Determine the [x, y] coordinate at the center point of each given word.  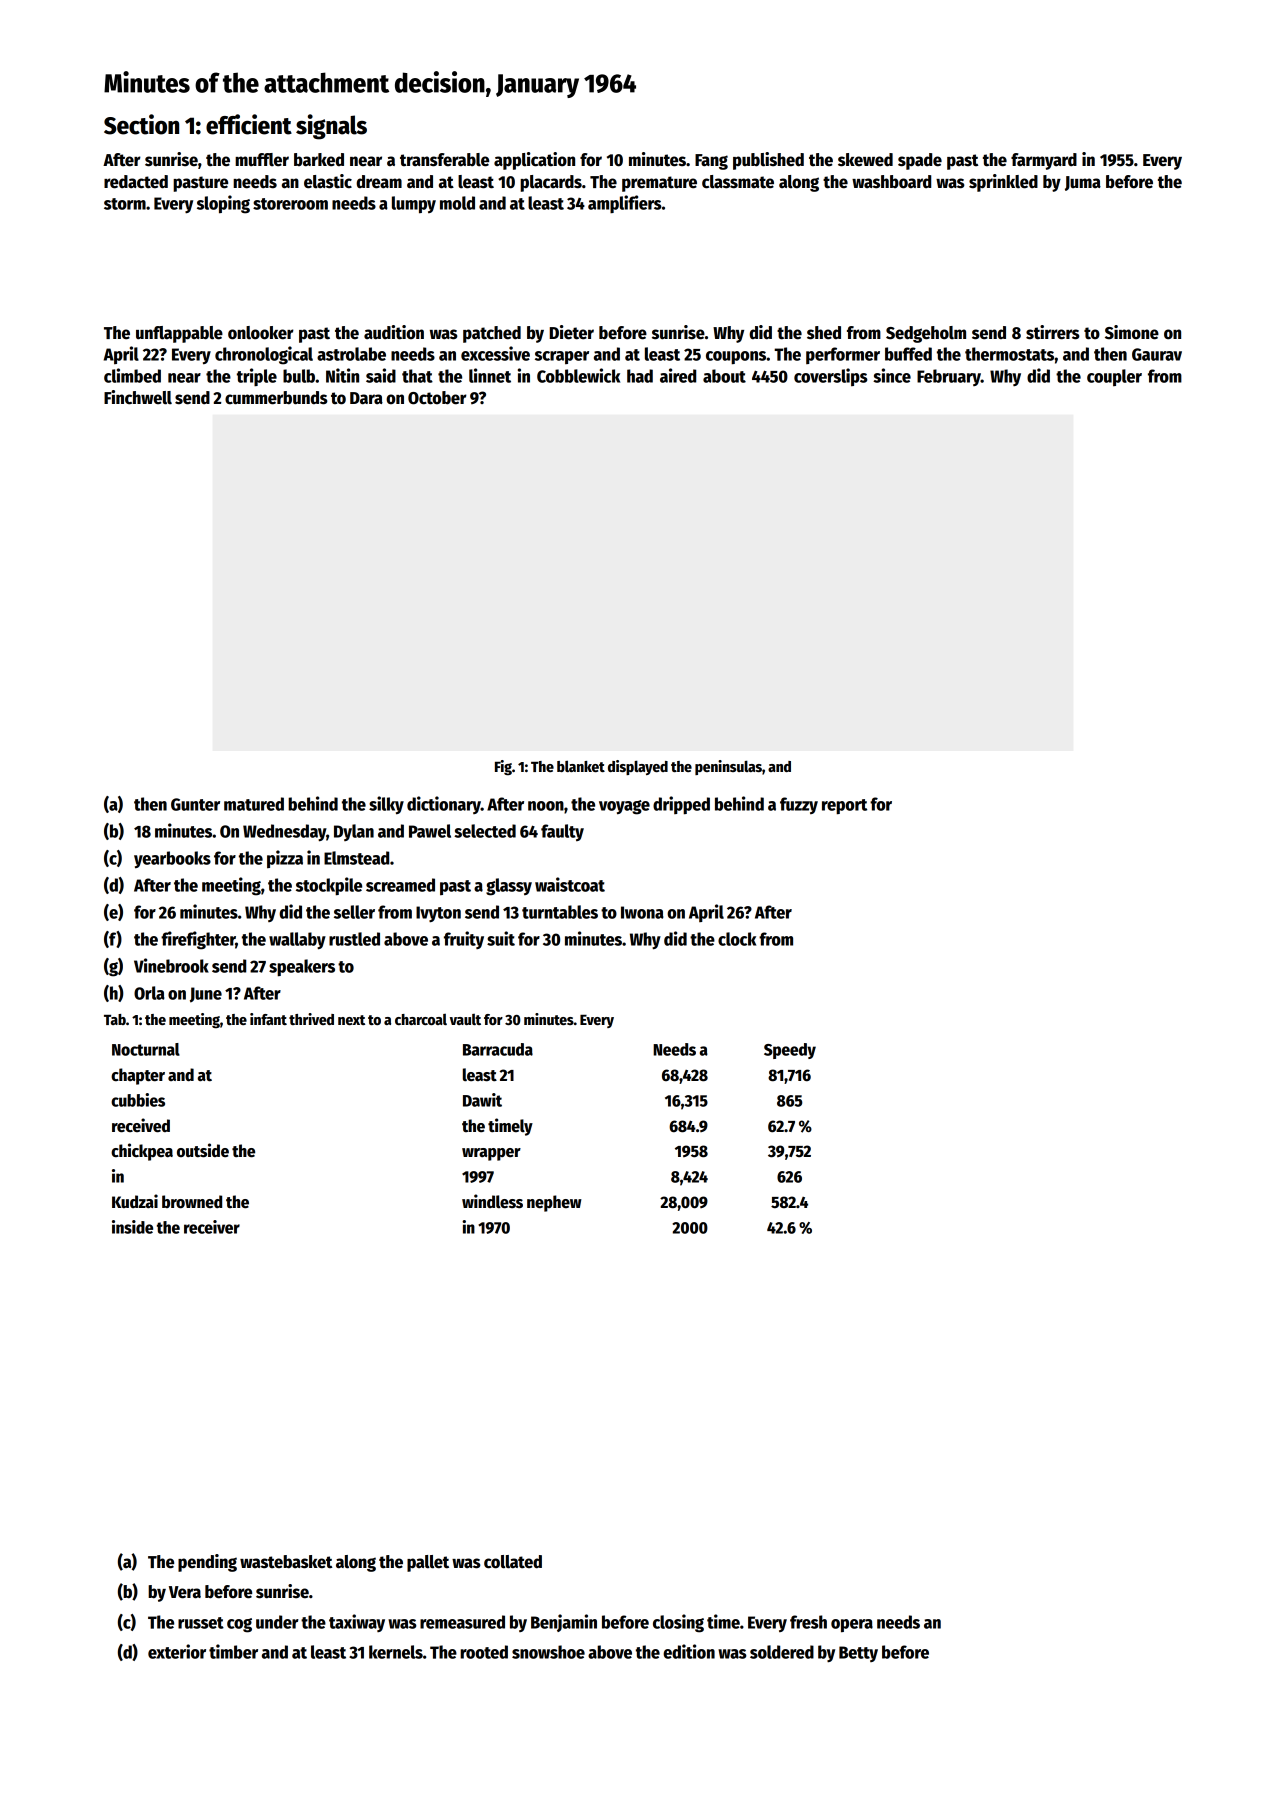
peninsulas [728, 767]
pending [207, 1563]
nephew [554, 1203]
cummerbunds [276, 398]
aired [678, 375]
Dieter [572, 332]
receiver [212, 1227]
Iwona [642, 912]
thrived [311, 1019]
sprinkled [1003, 183]
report [844, 807]
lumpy [414, 205]
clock [737, 939]
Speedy [790, 1051]
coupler [1114, 378]
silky [386, 805]
